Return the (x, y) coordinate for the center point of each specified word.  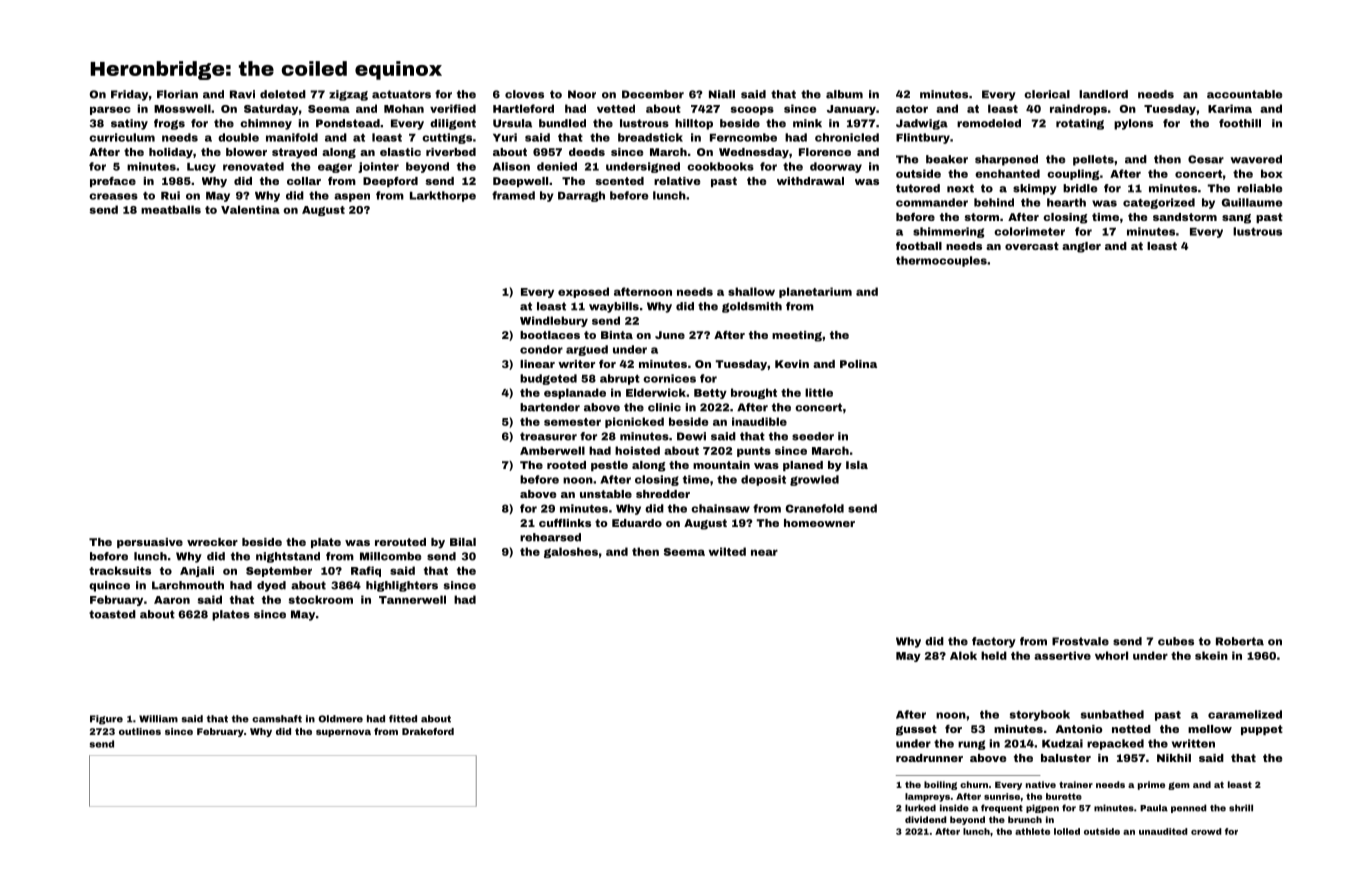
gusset (916, 730)
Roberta (1240, 641)
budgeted (548, 379)
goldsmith (752, 307)
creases (113, 196)
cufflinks (565, 523)
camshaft (277, 719)
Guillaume (1252, 202)
